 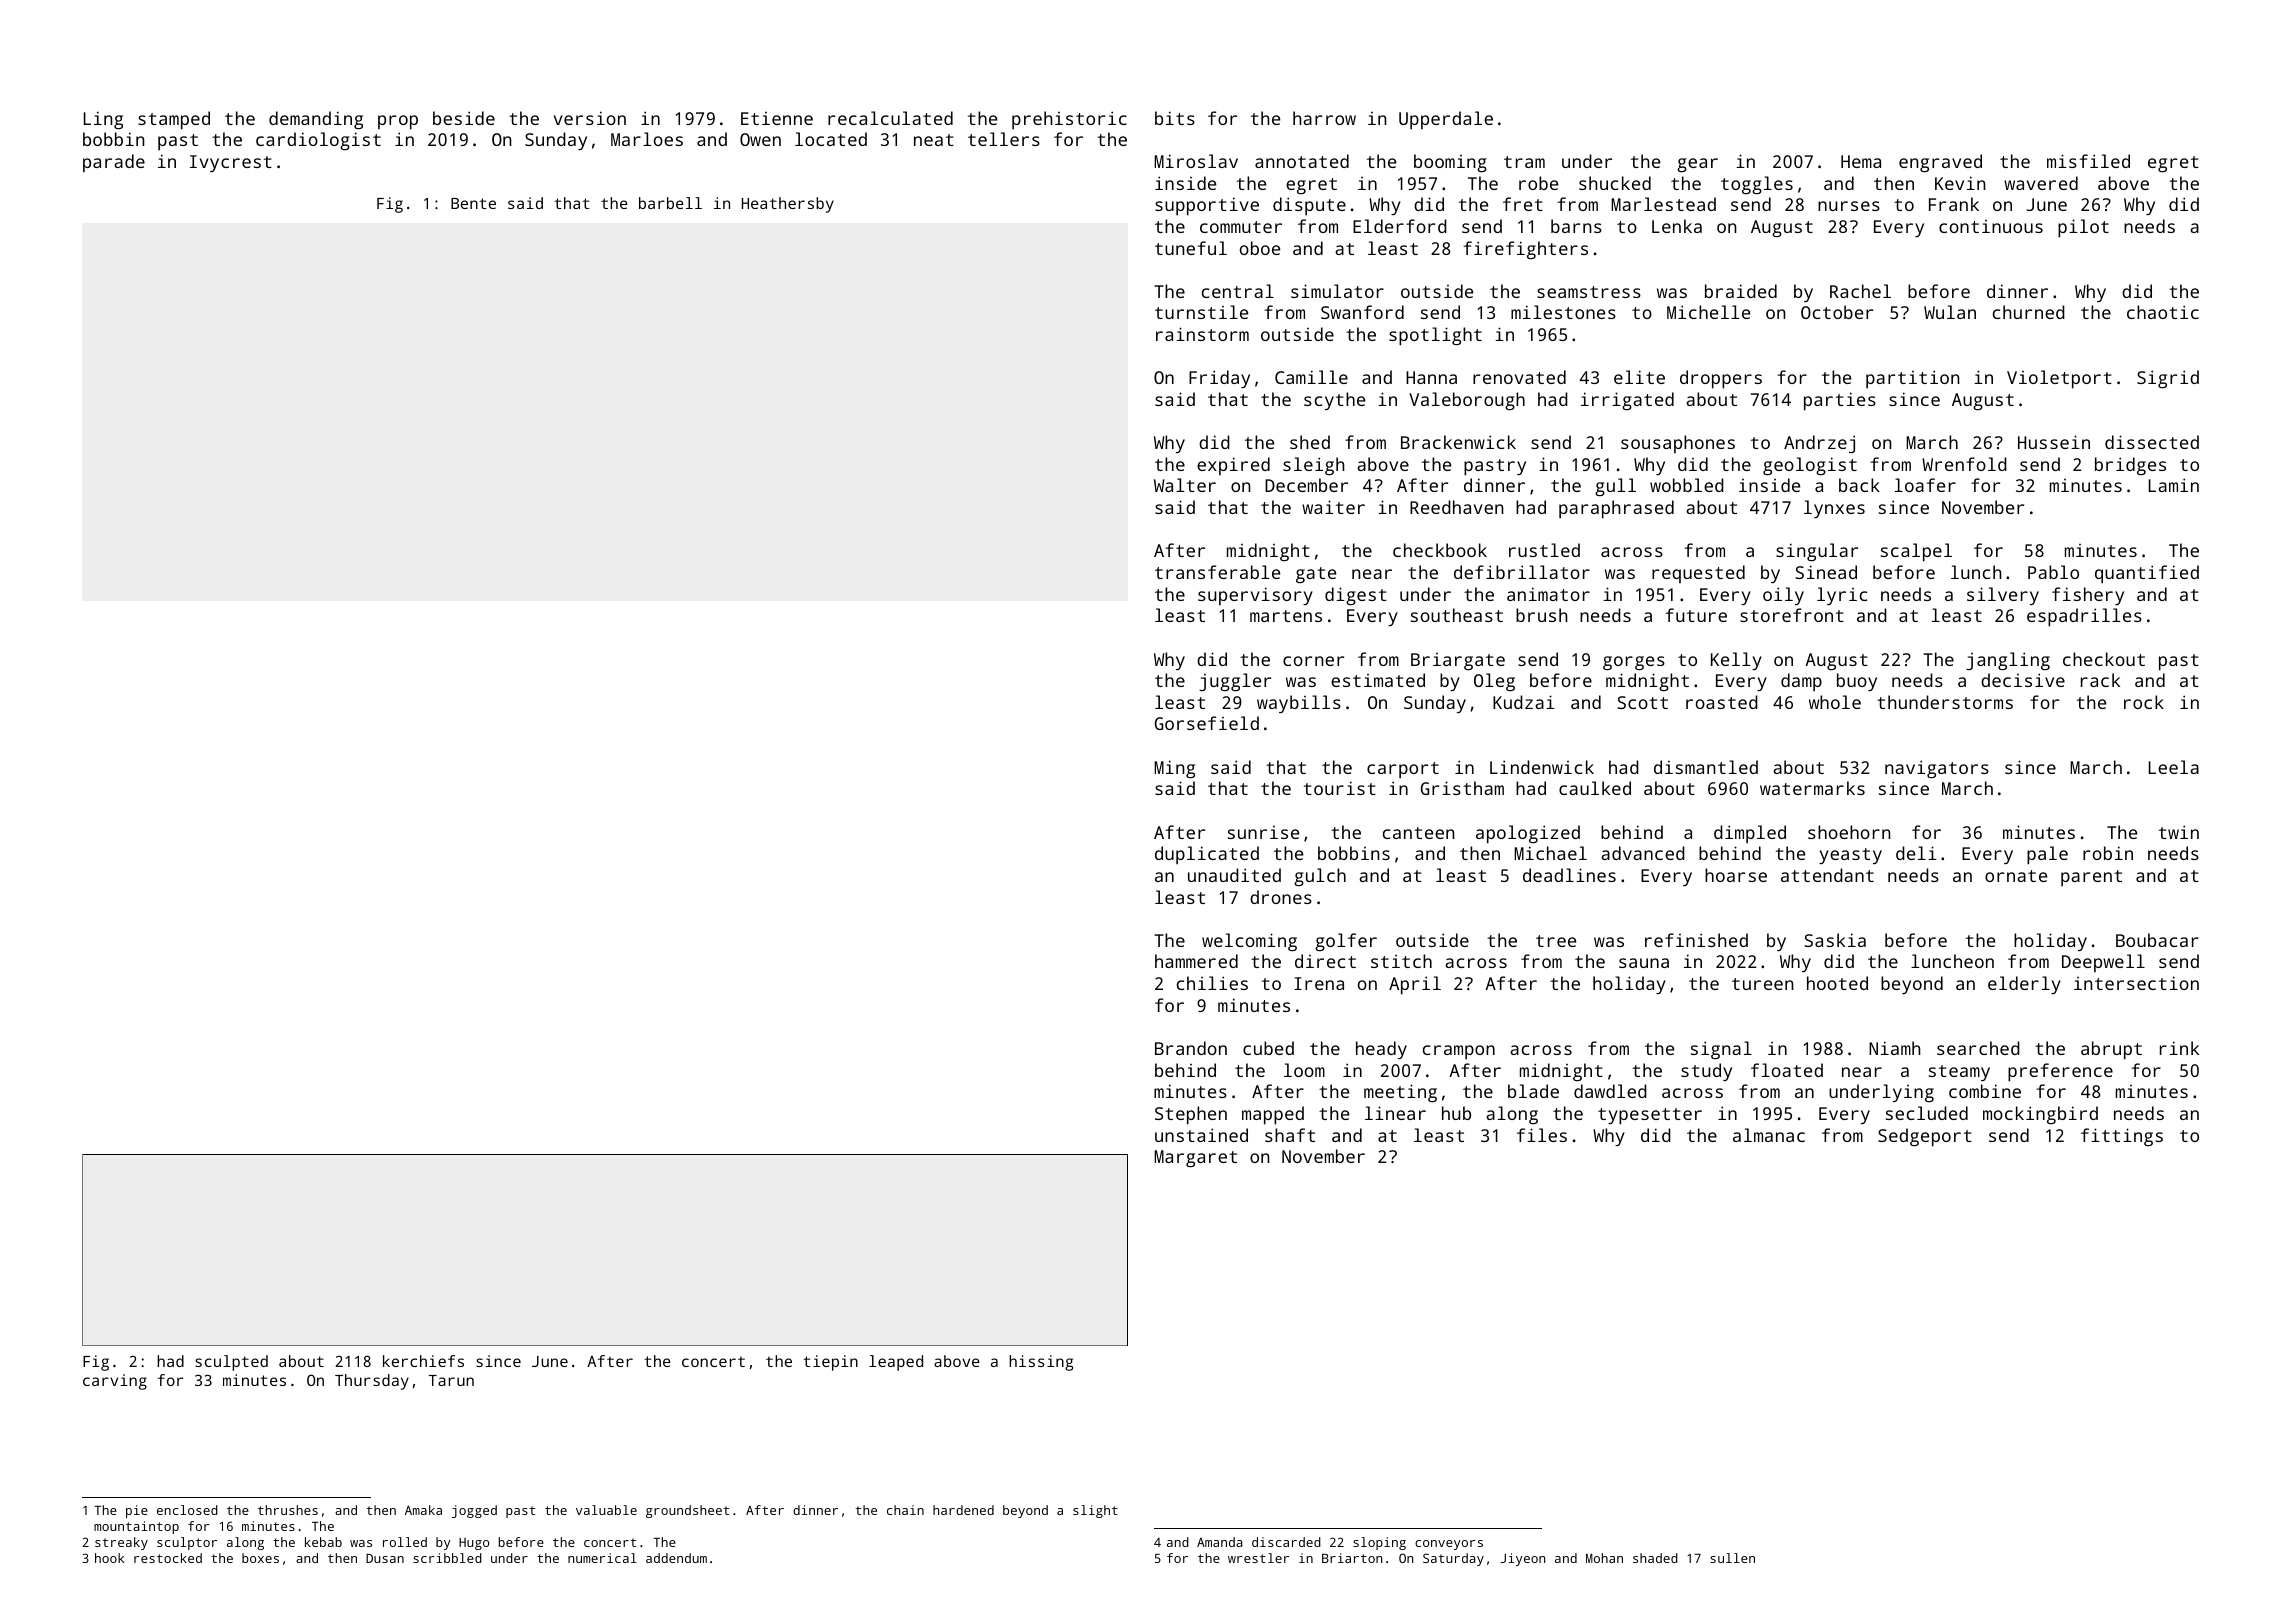 I want to click on Bente, so click(x=473, y=203).
